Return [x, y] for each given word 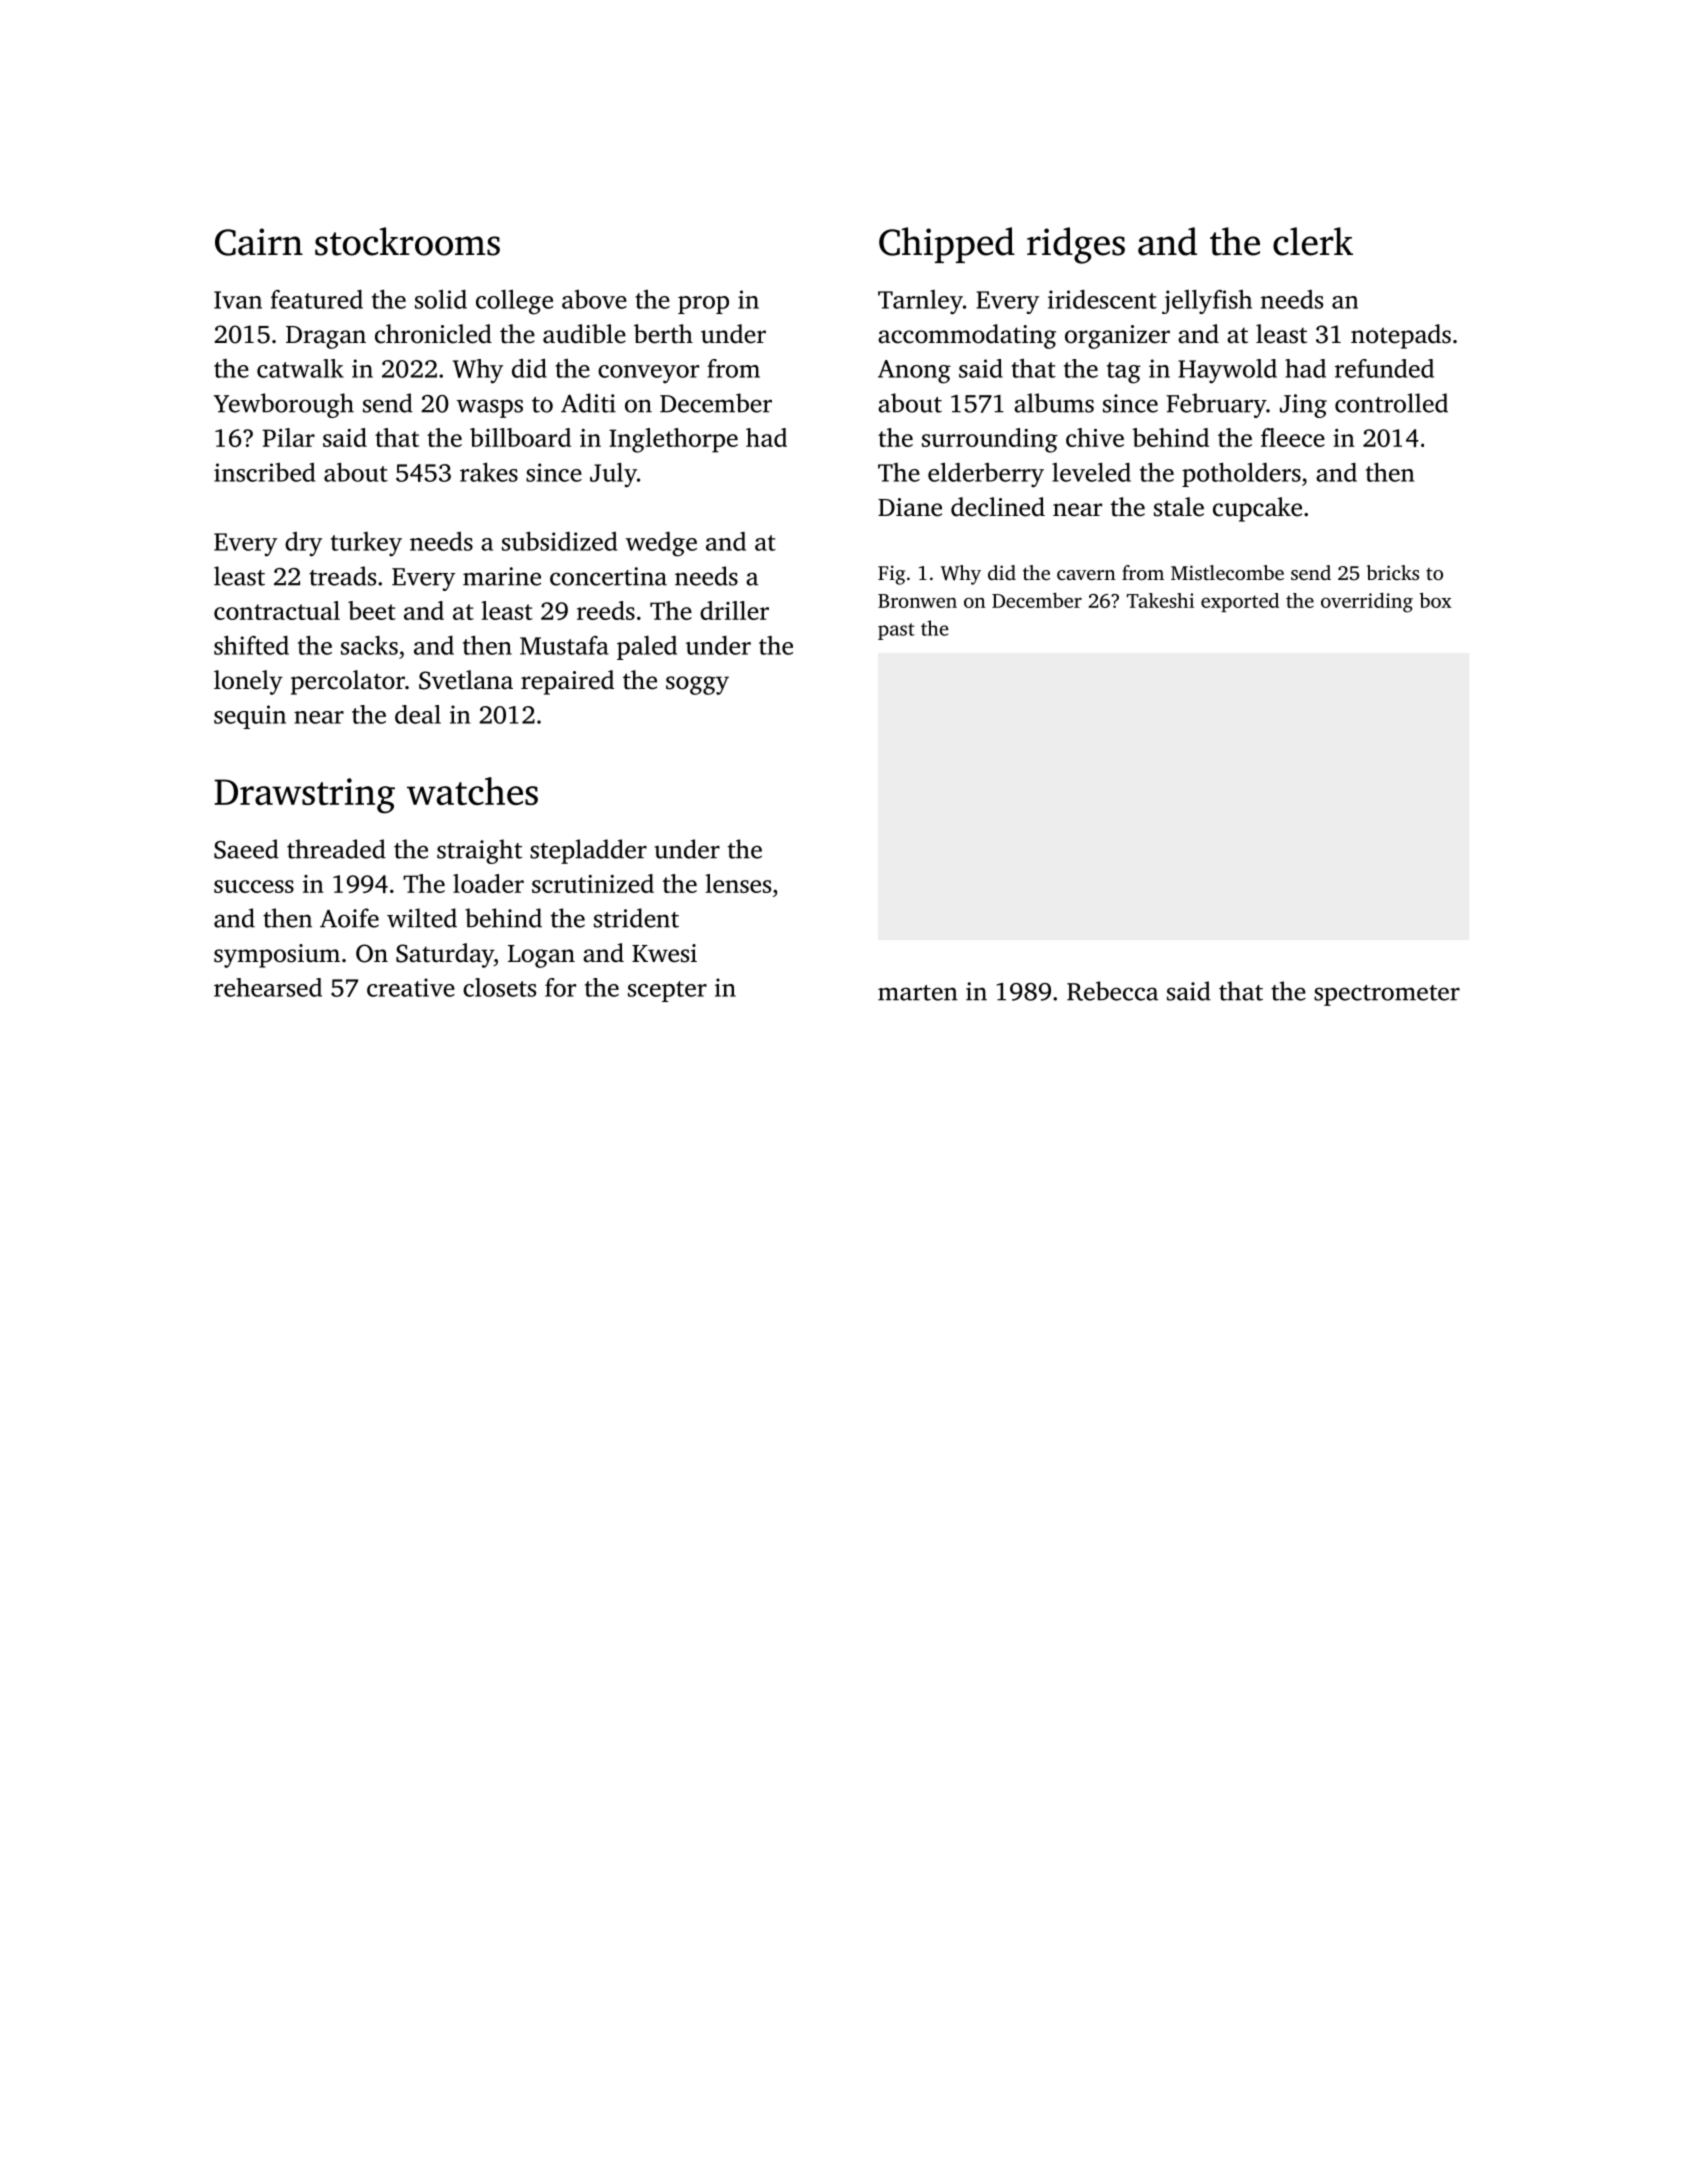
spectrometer [1387, 995]
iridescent [1102, 299]
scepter [667, 991]
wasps [490, 408]
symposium [277, 956]
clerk [1313, 241]
